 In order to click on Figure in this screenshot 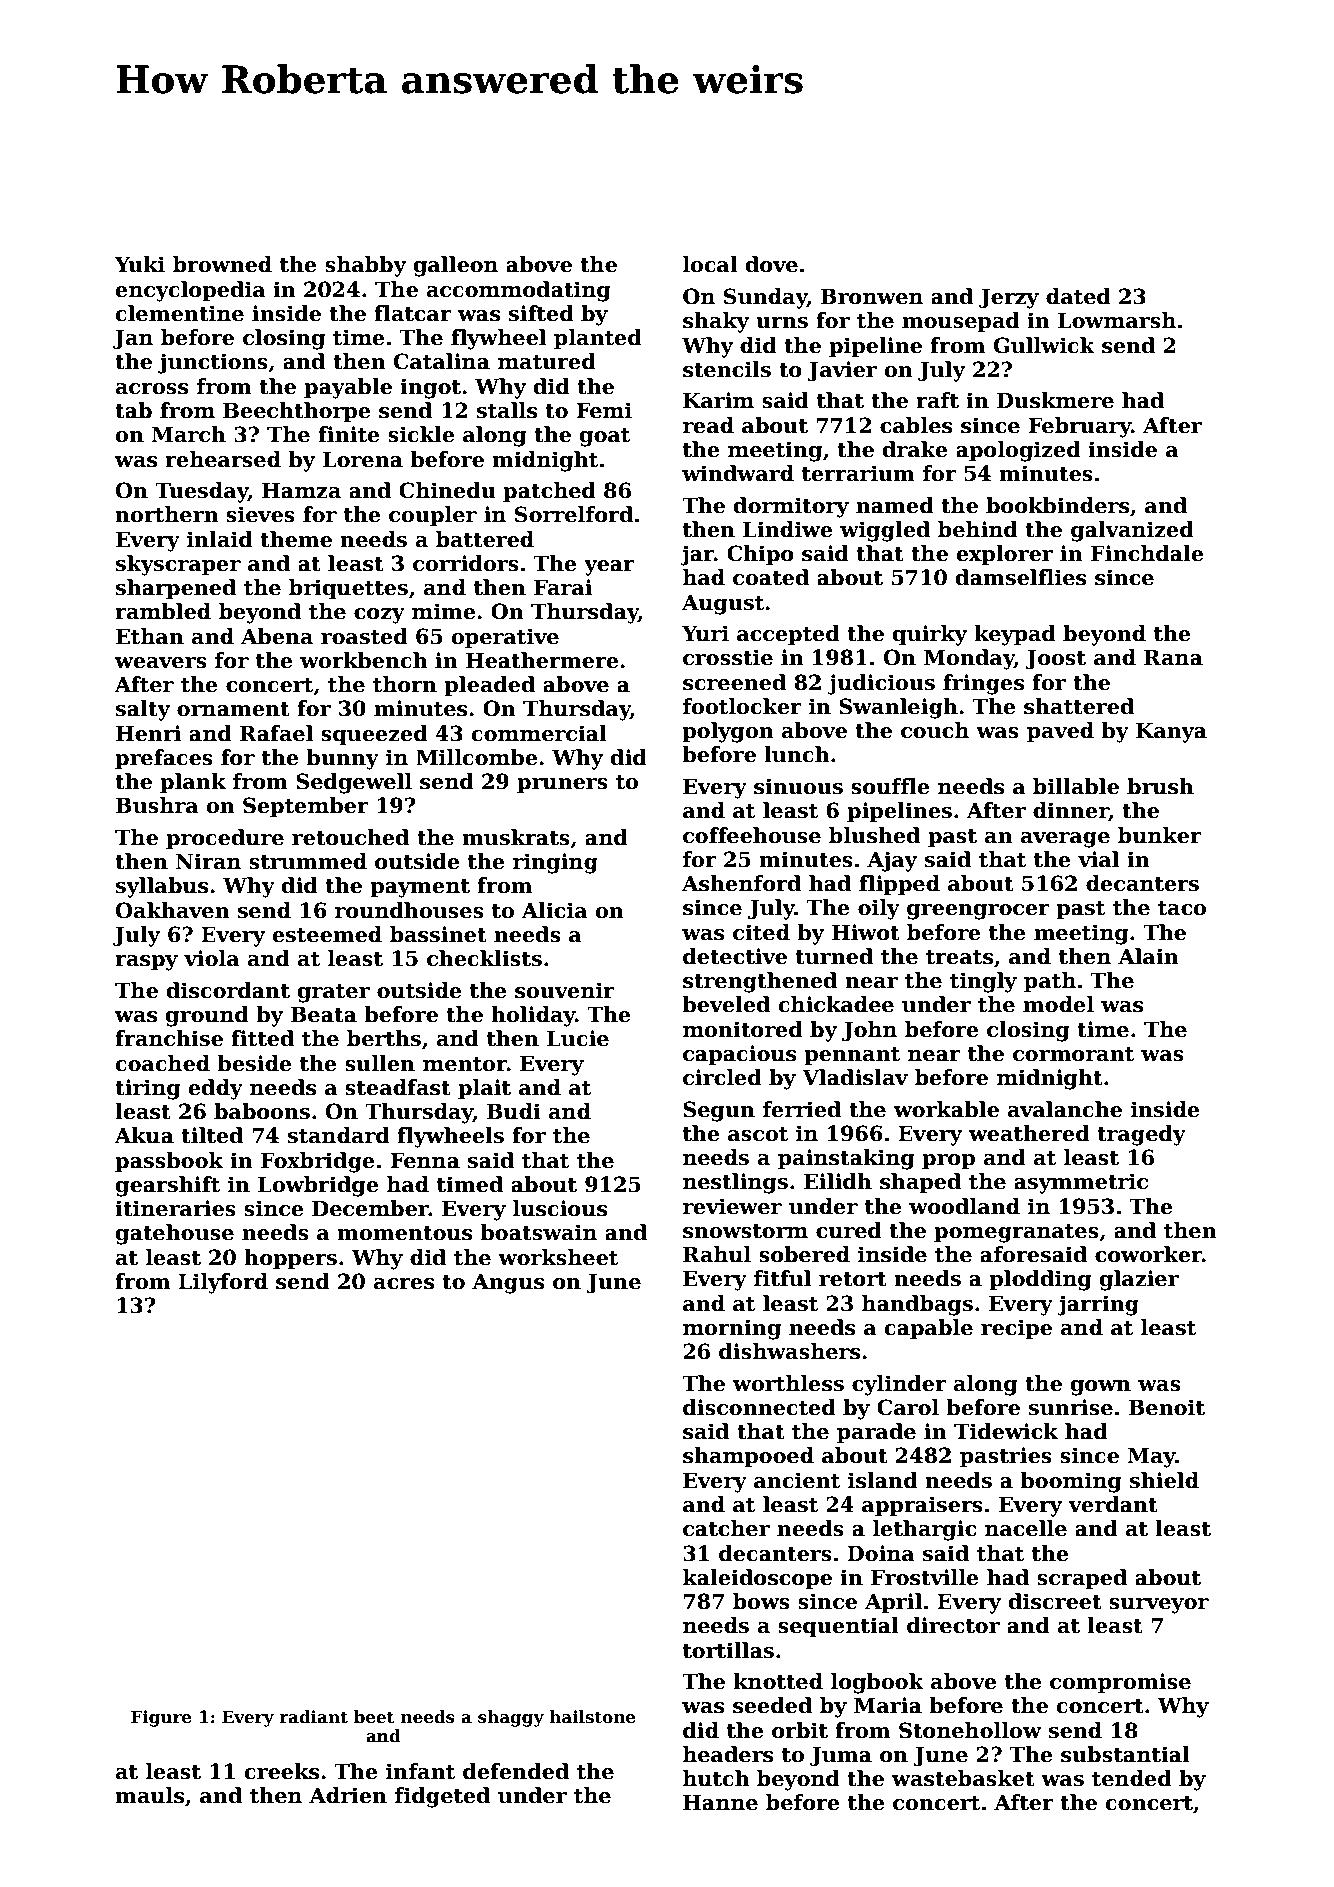, I will do `click(161, 1718)`.
